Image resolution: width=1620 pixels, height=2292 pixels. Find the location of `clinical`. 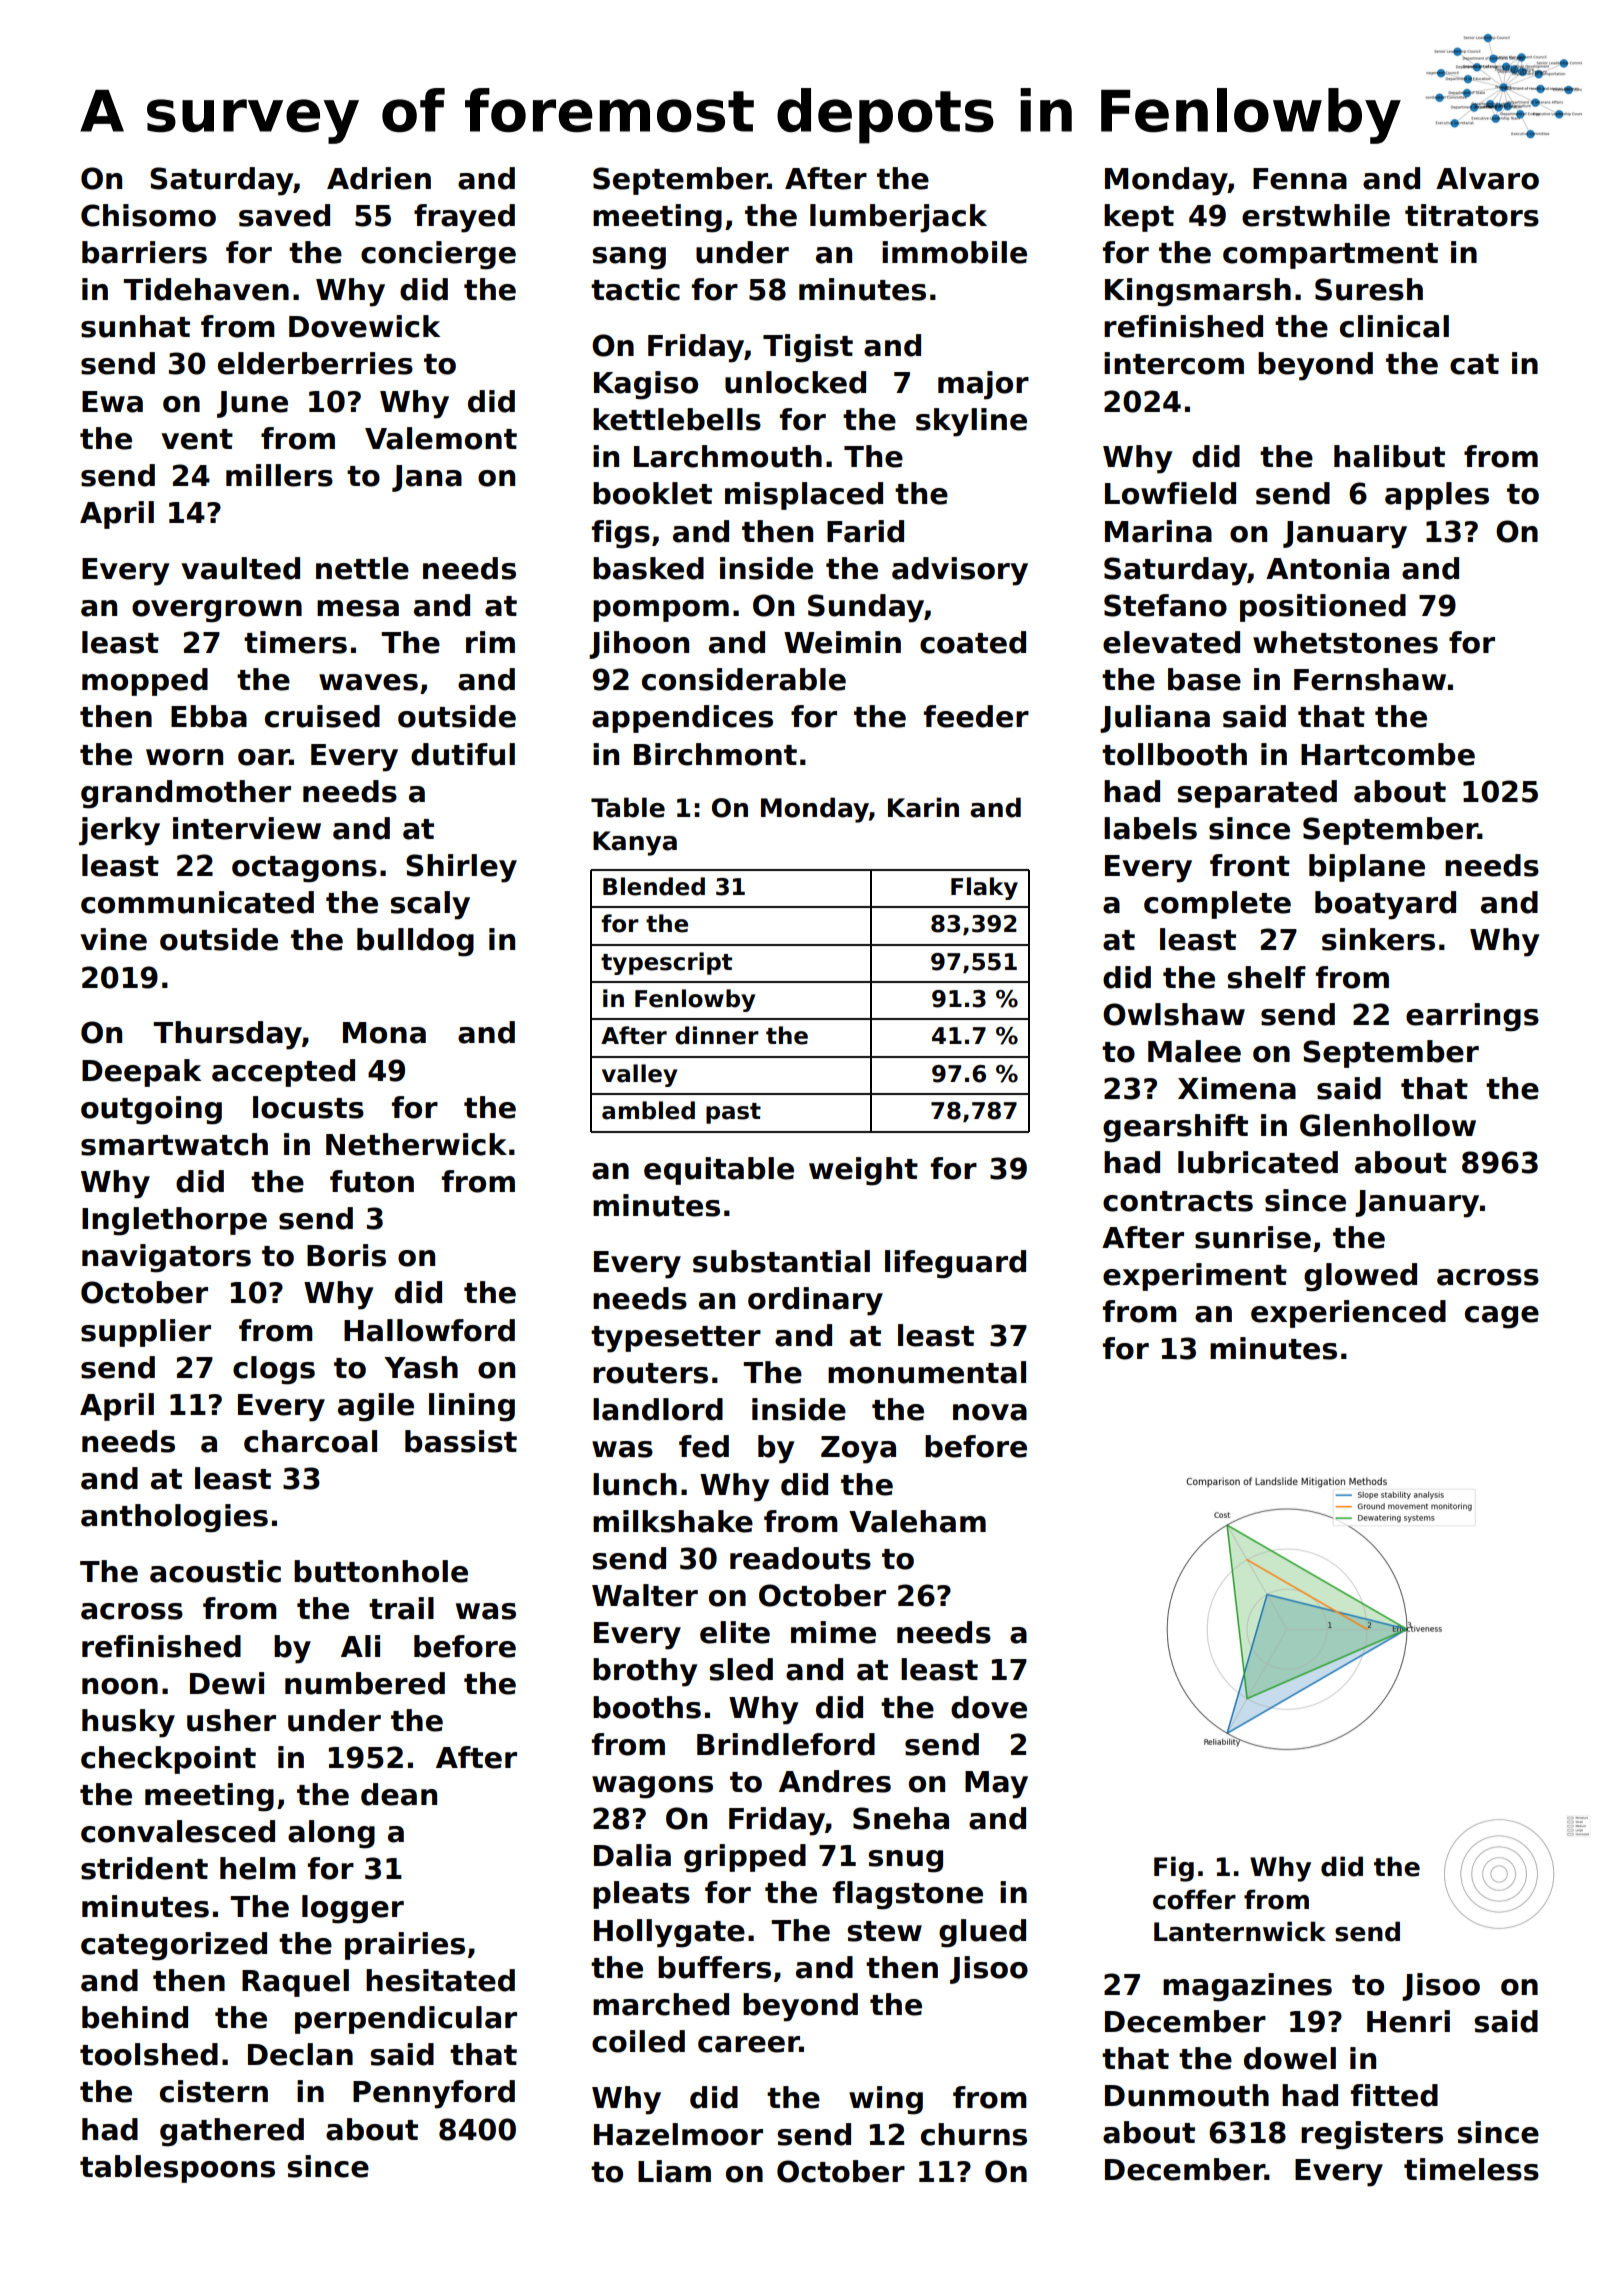

clinical is located at coordinates (1394, 326).
